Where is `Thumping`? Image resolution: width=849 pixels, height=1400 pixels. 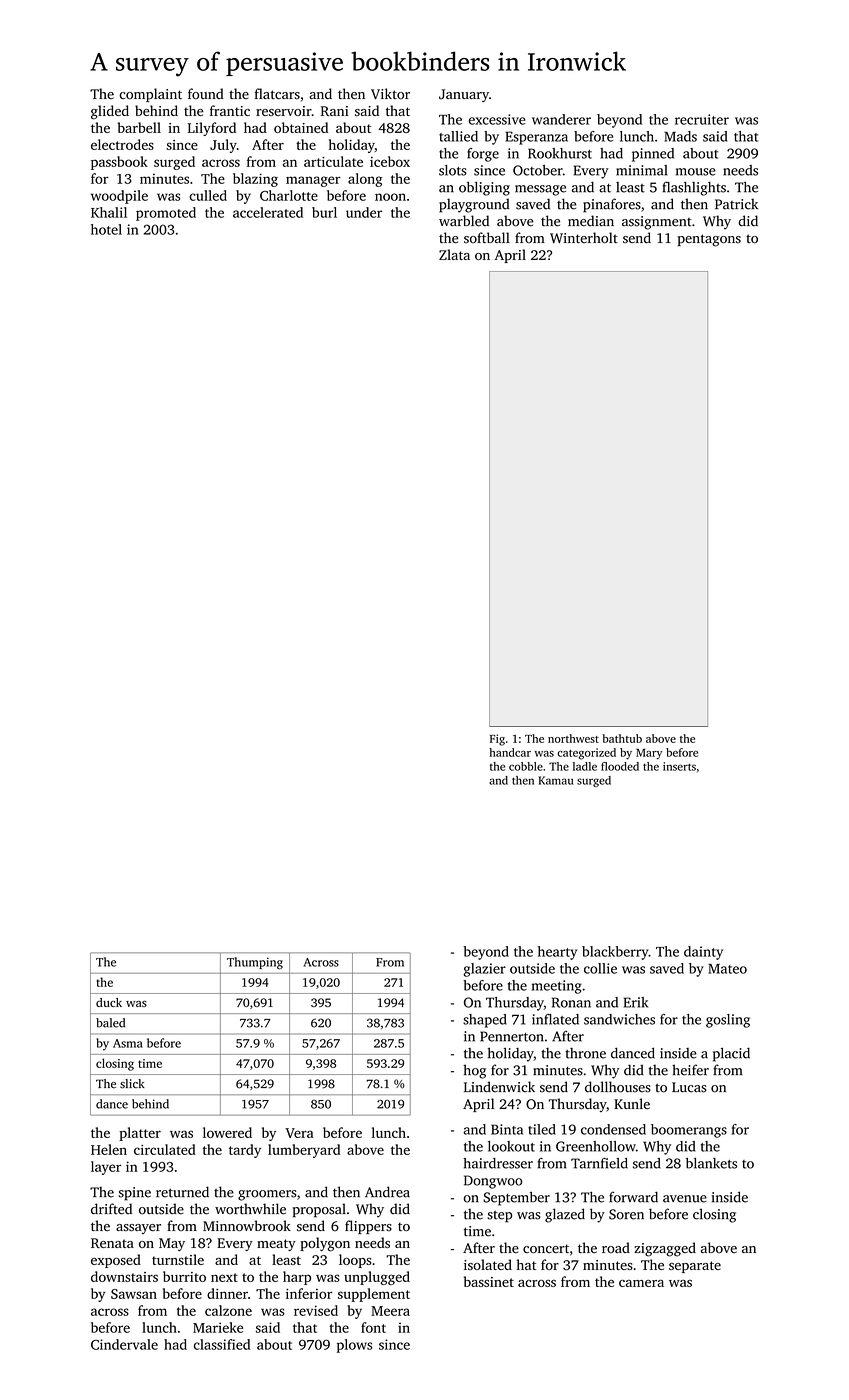
Thumping is located at coordinates (255, 963).
